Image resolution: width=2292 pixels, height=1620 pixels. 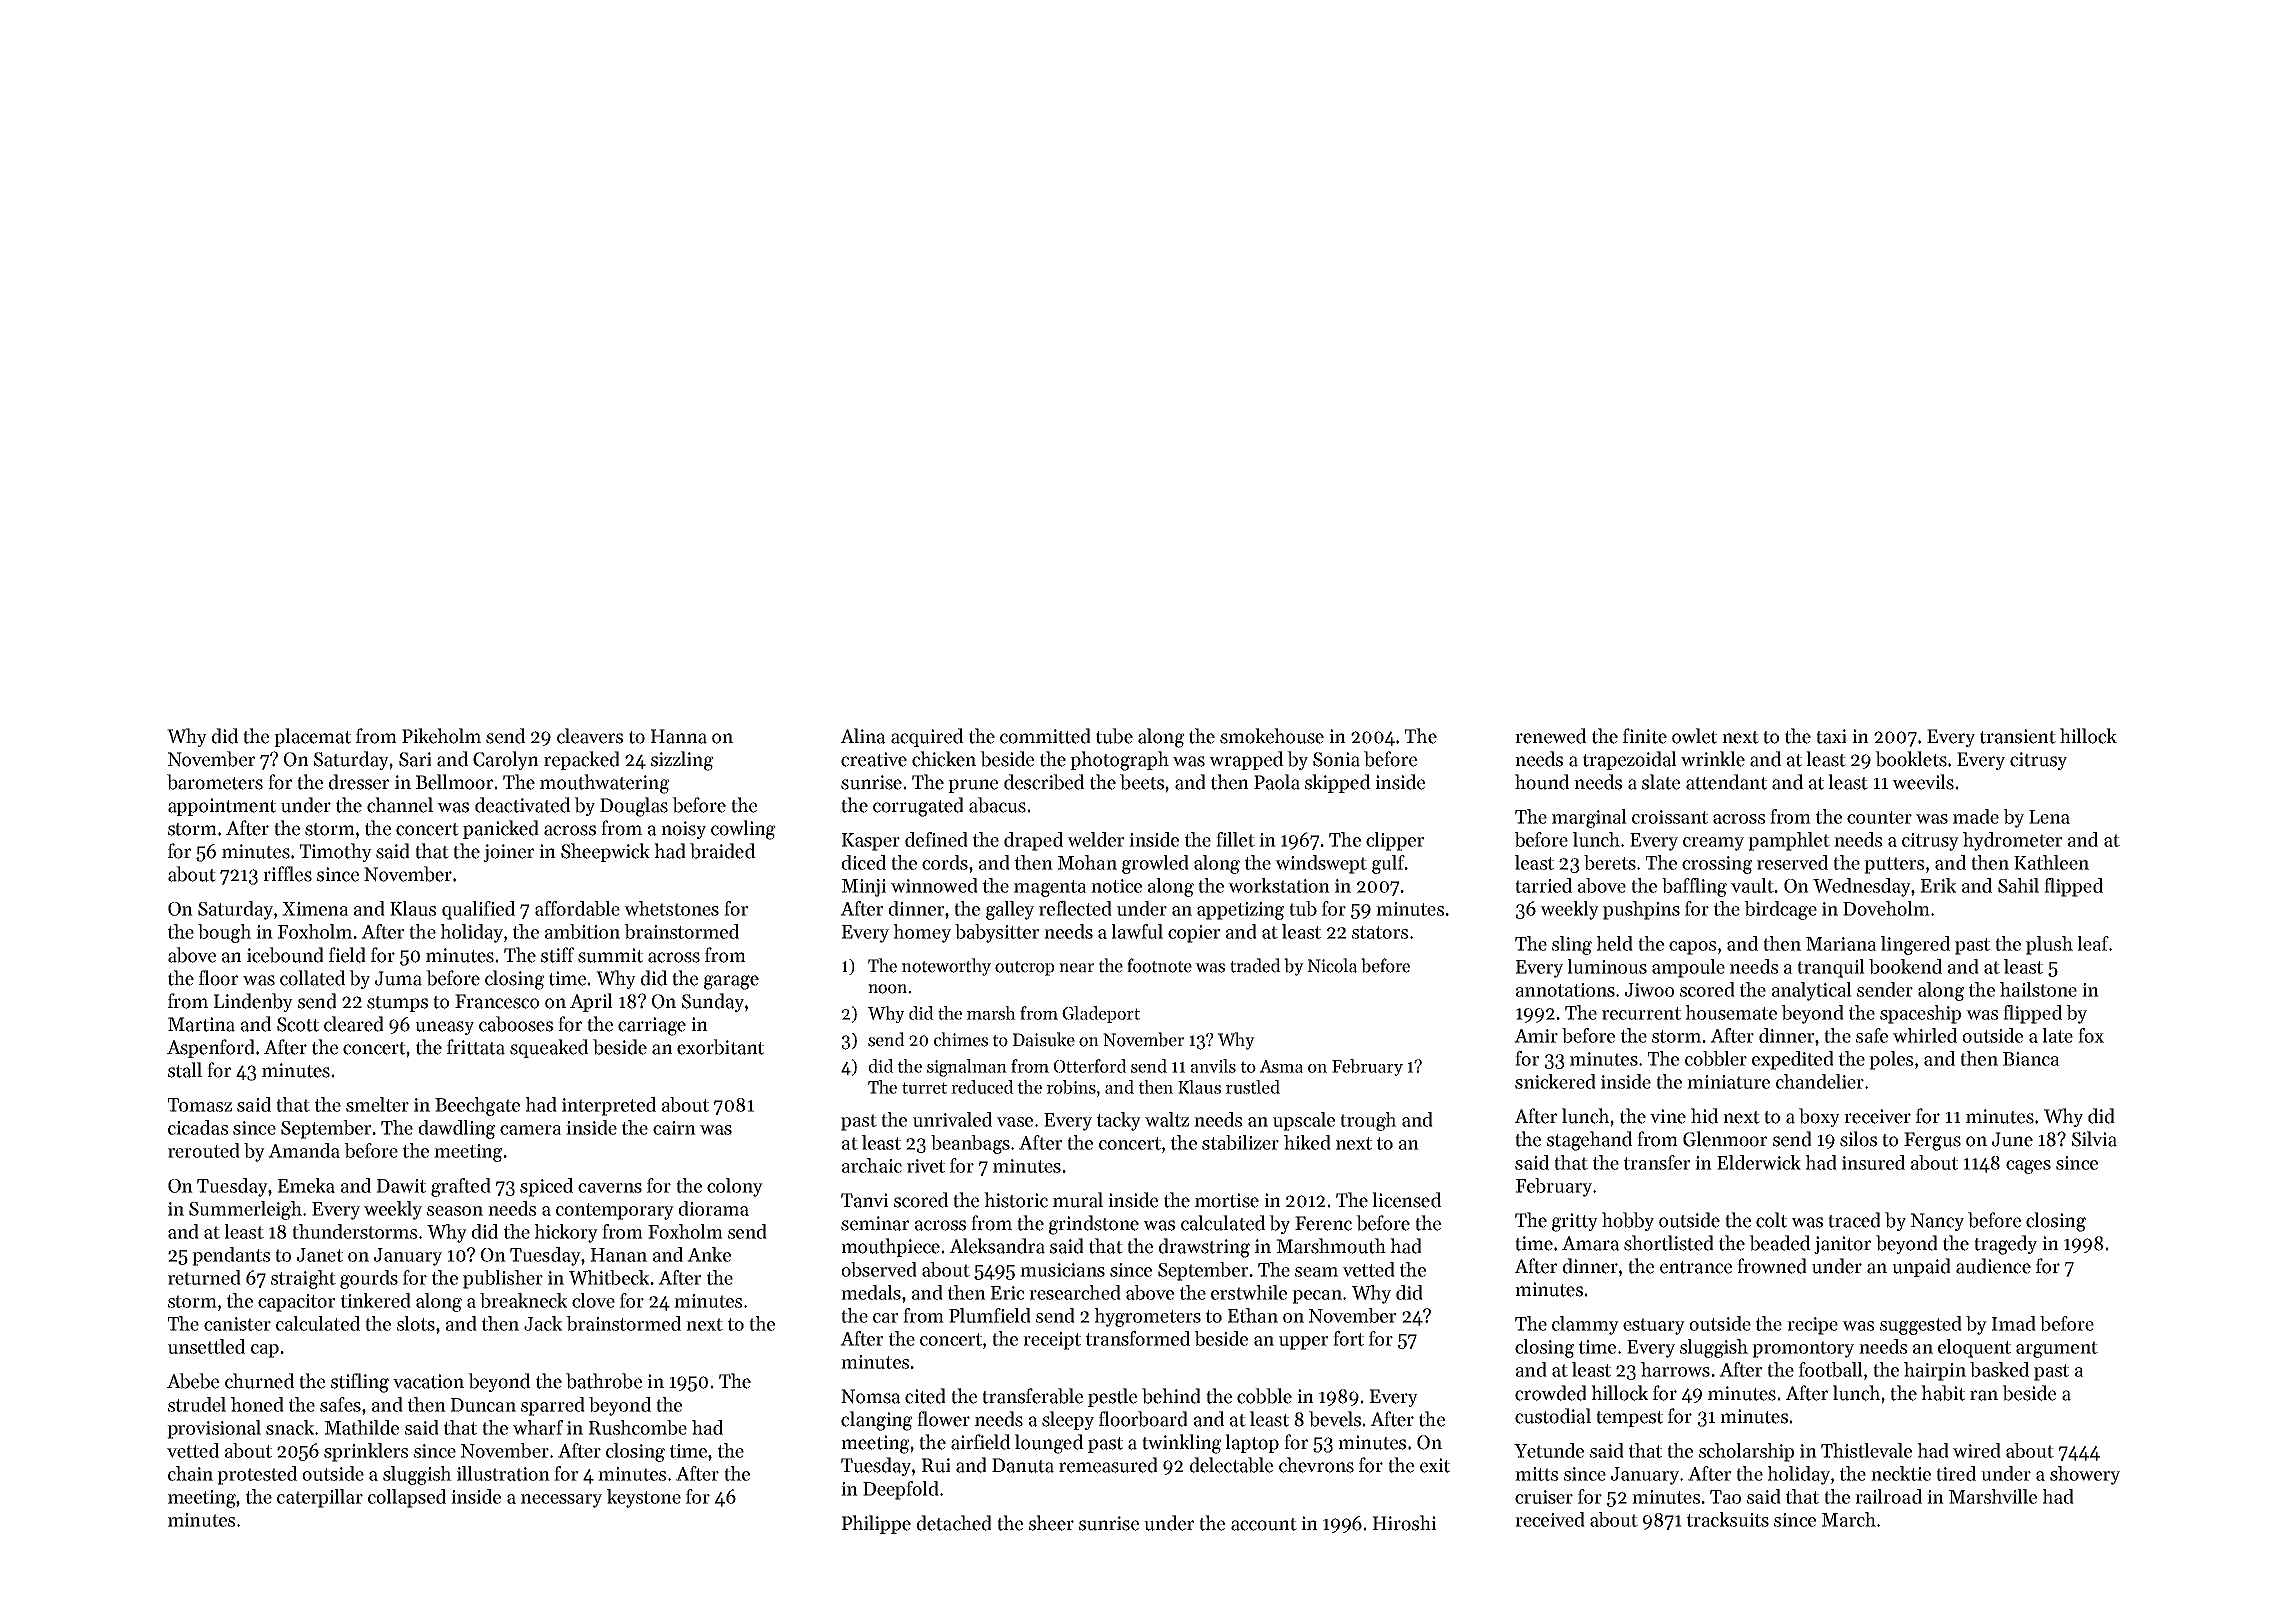 I want to click on interpreted, so click(x=609, y=1106).
